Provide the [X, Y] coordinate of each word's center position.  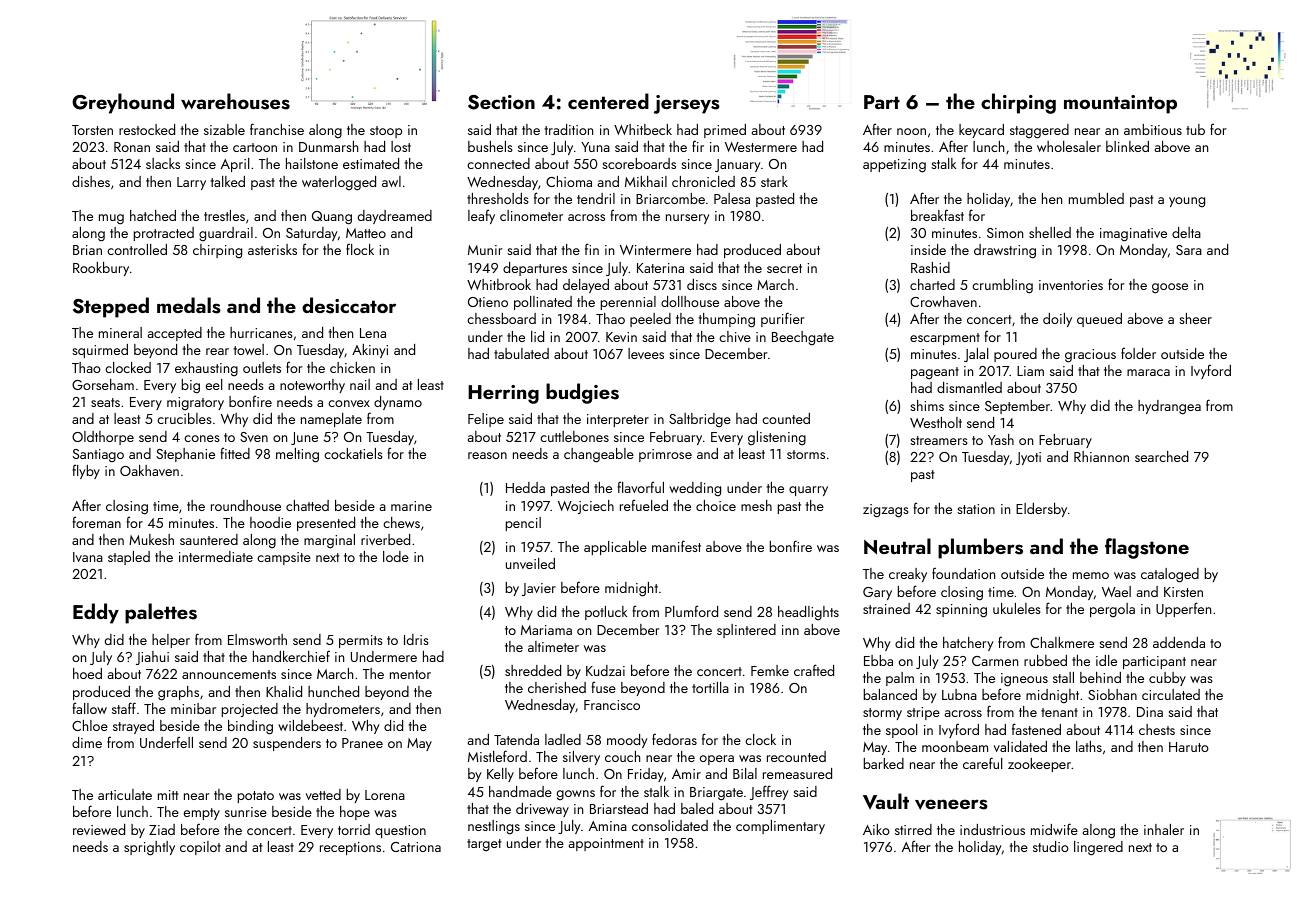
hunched [333, 691]
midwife [1054, 829]
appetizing [894, 166]
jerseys [687, 104]
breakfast [937, 215]
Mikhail [646, 181]
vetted [323, 794]
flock [360, 249]
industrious [992, 829]
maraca [1148, 372]
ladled [563, 739]
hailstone [312, 163]
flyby [86, 471]
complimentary [780, 827]
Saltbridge [700, 420]
